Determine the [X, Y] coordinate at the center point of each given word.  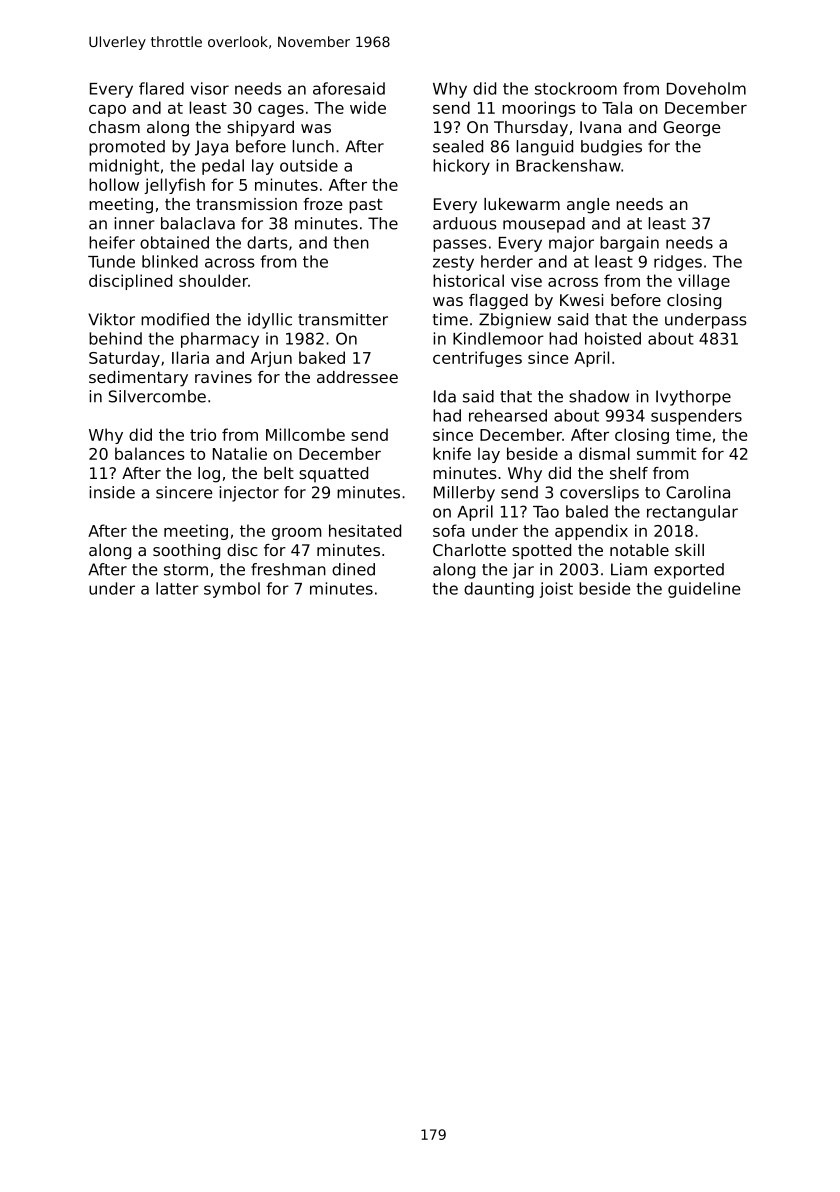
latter [177, 588]
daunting [499, 590]
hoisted [613, 338]
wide [368, 107]
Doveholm [706, 88]
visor [210, 88]
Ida [445, 396]
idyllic [270, 321]
